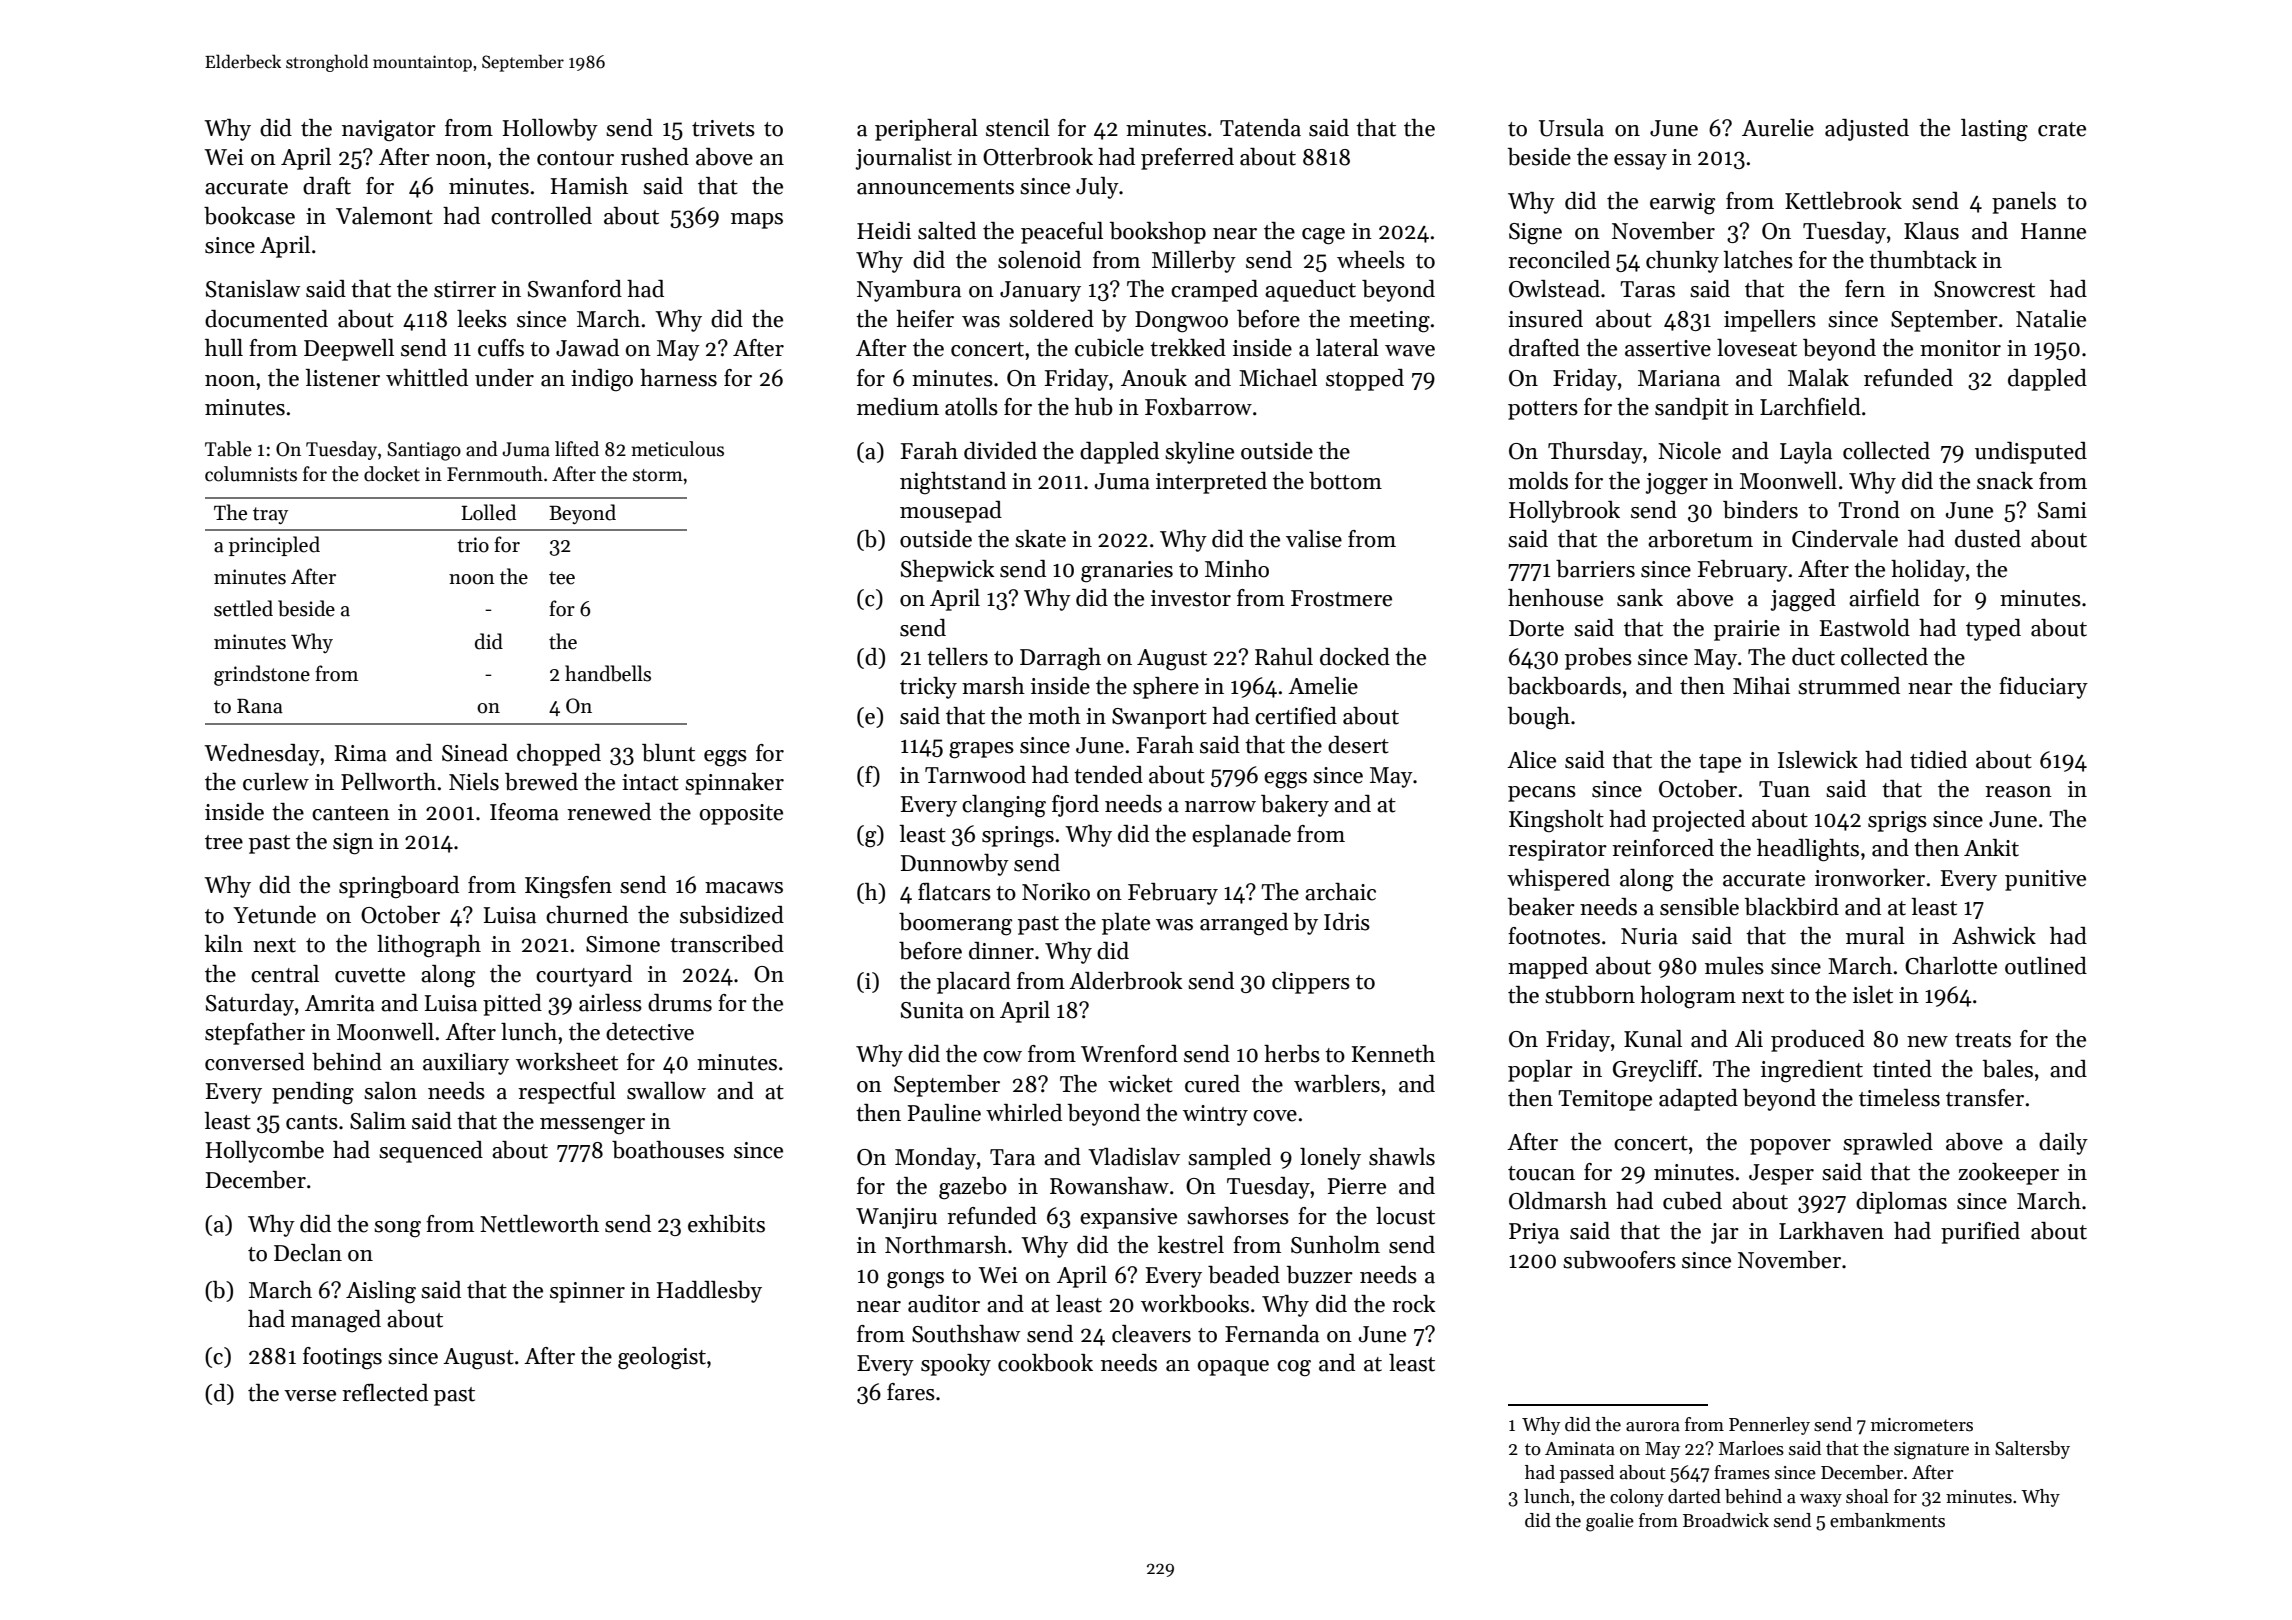 The height and width of the page is (1620, 2292). What do you see at coordinates (385, 1393) in the page?
I see `reflected` at bounding box center [385, 1393].
